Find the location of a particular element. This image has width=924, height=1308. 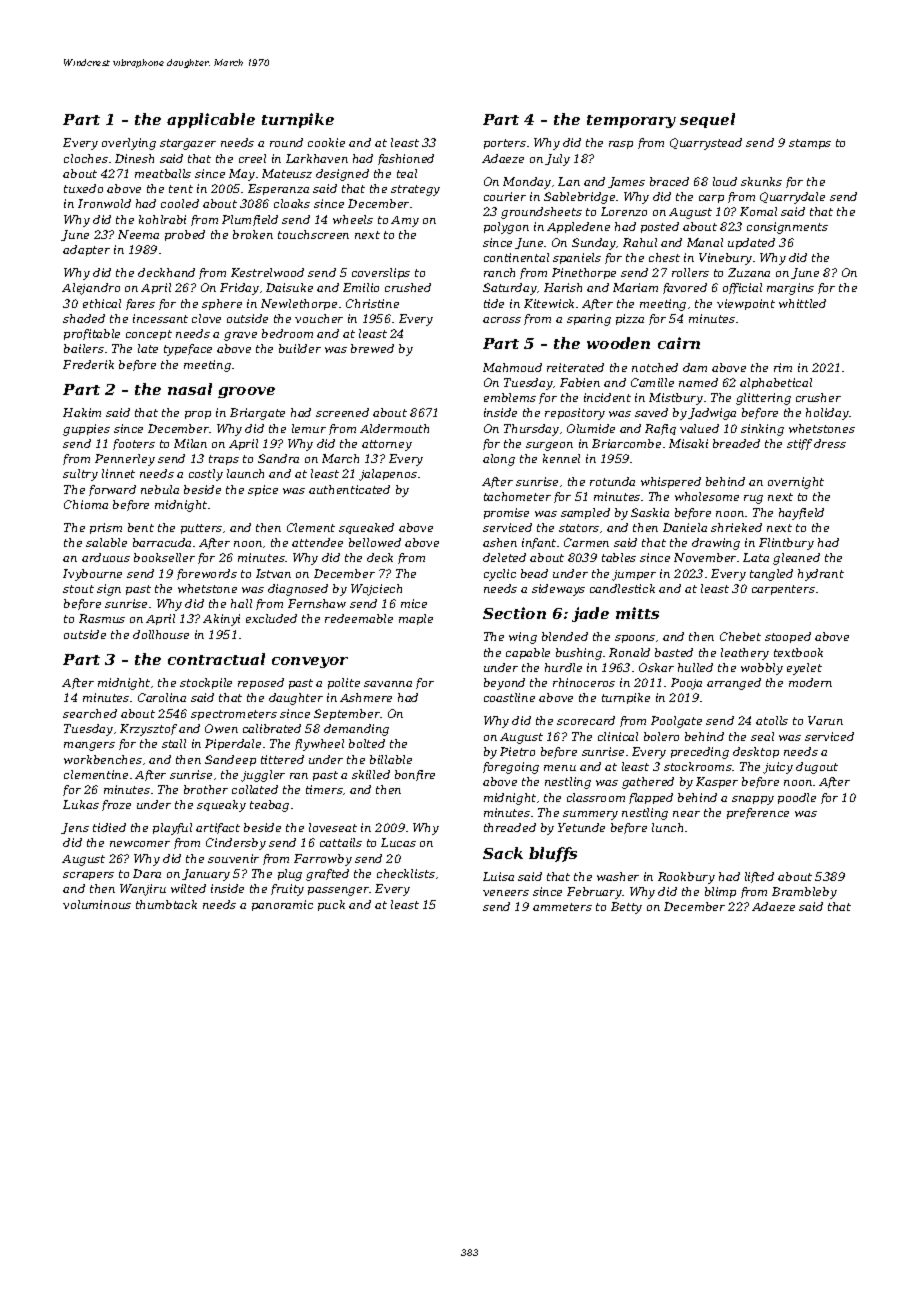

strategy is located at coordinates (415, 190).
